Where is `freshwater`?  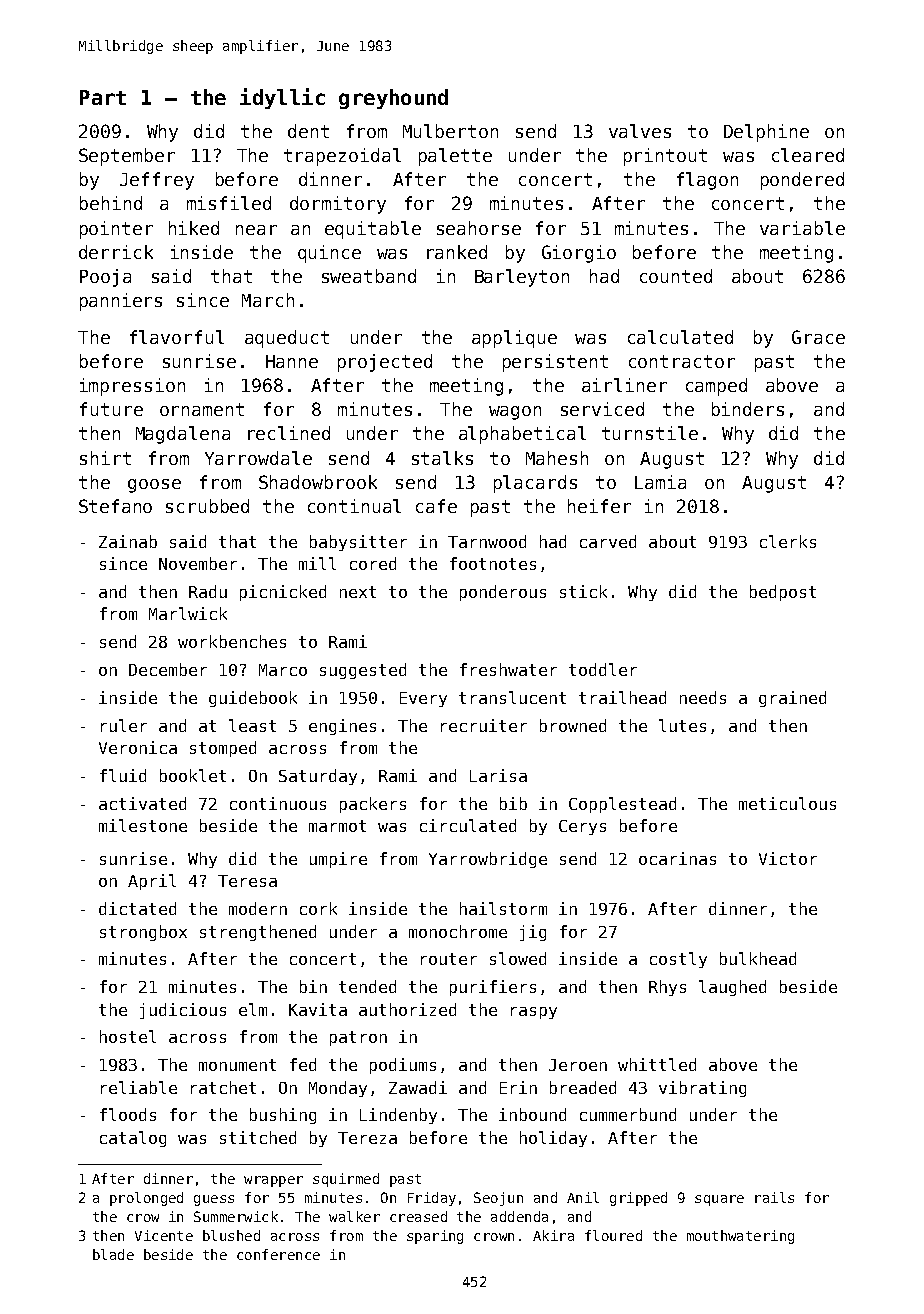 freshwater is located at coordinates (508, 669).
